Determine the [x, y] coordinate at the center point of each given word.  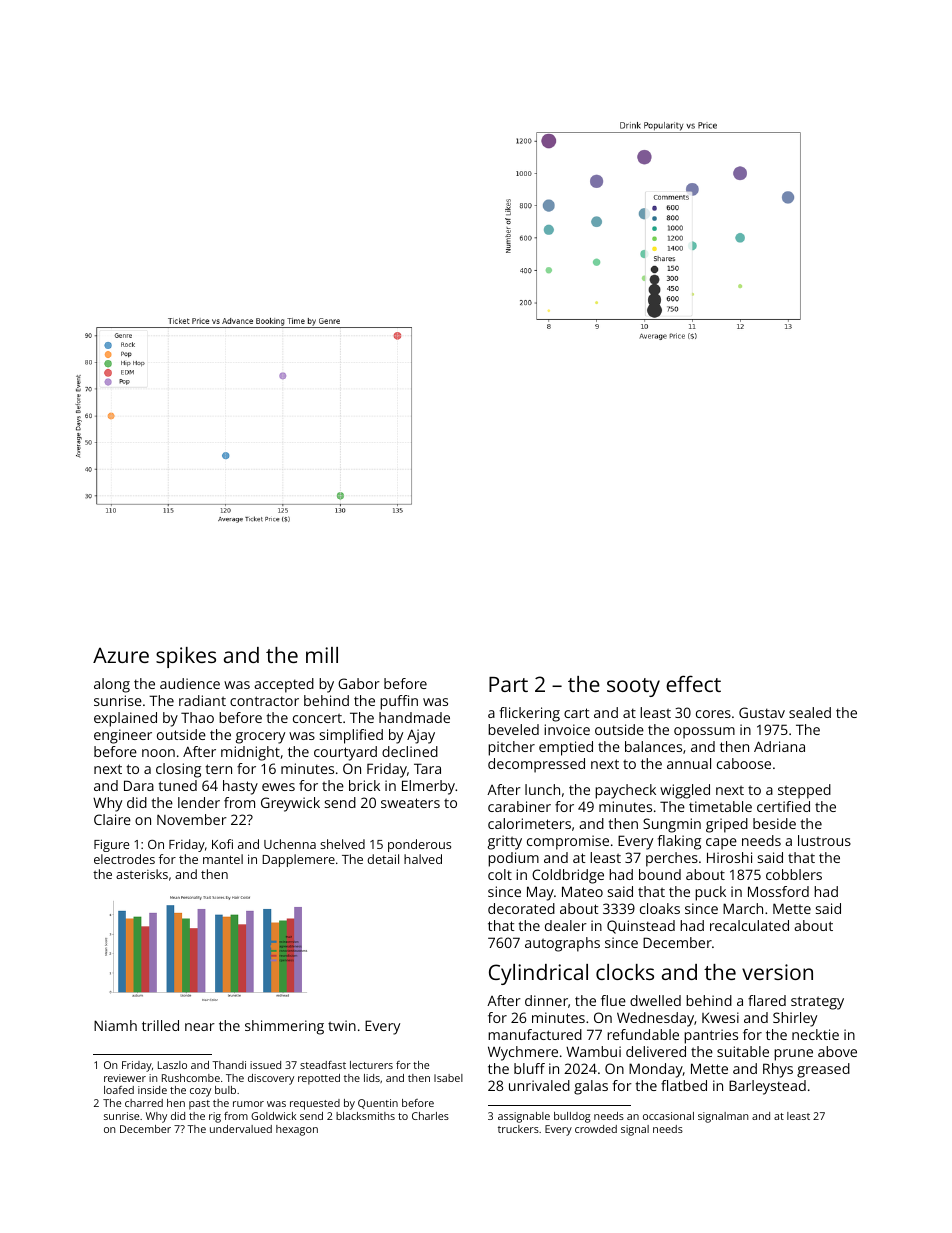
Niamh [115, 1025]
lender [199, 802]
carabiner [519, 806]
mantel [223, 859]
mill [322, 655]
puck [710, 893]
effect [693, 683]
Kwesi [720, 1017]
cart [577, 713]
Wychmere [523, 1053]
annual [689, 763]
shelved [342, 844]
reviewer [125, 1078]
